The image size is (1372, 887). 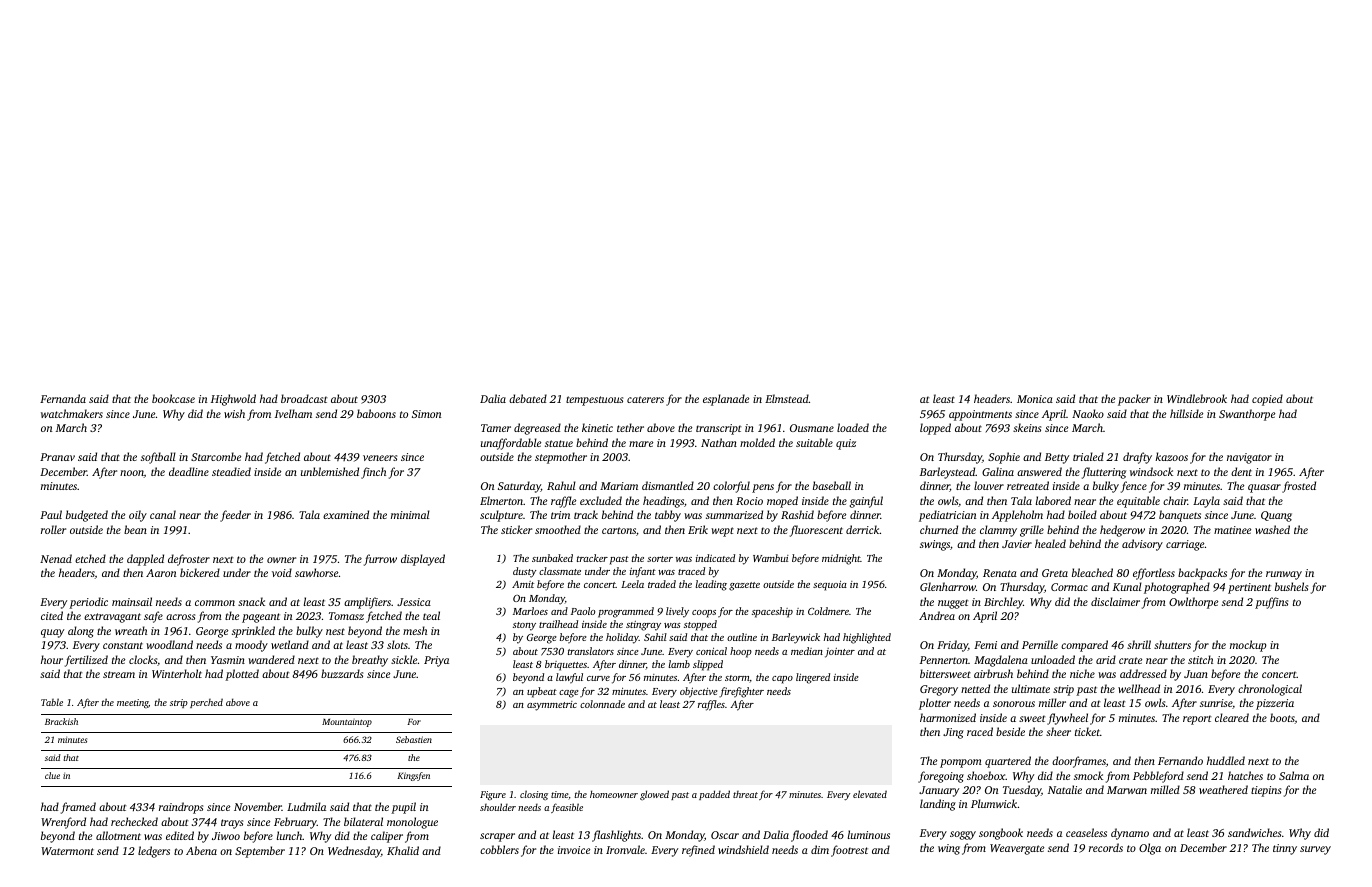 What do you see at coordinates (72, 413) in the screenshot?
I see `watchmakers` at bounding box center [72, 413].
